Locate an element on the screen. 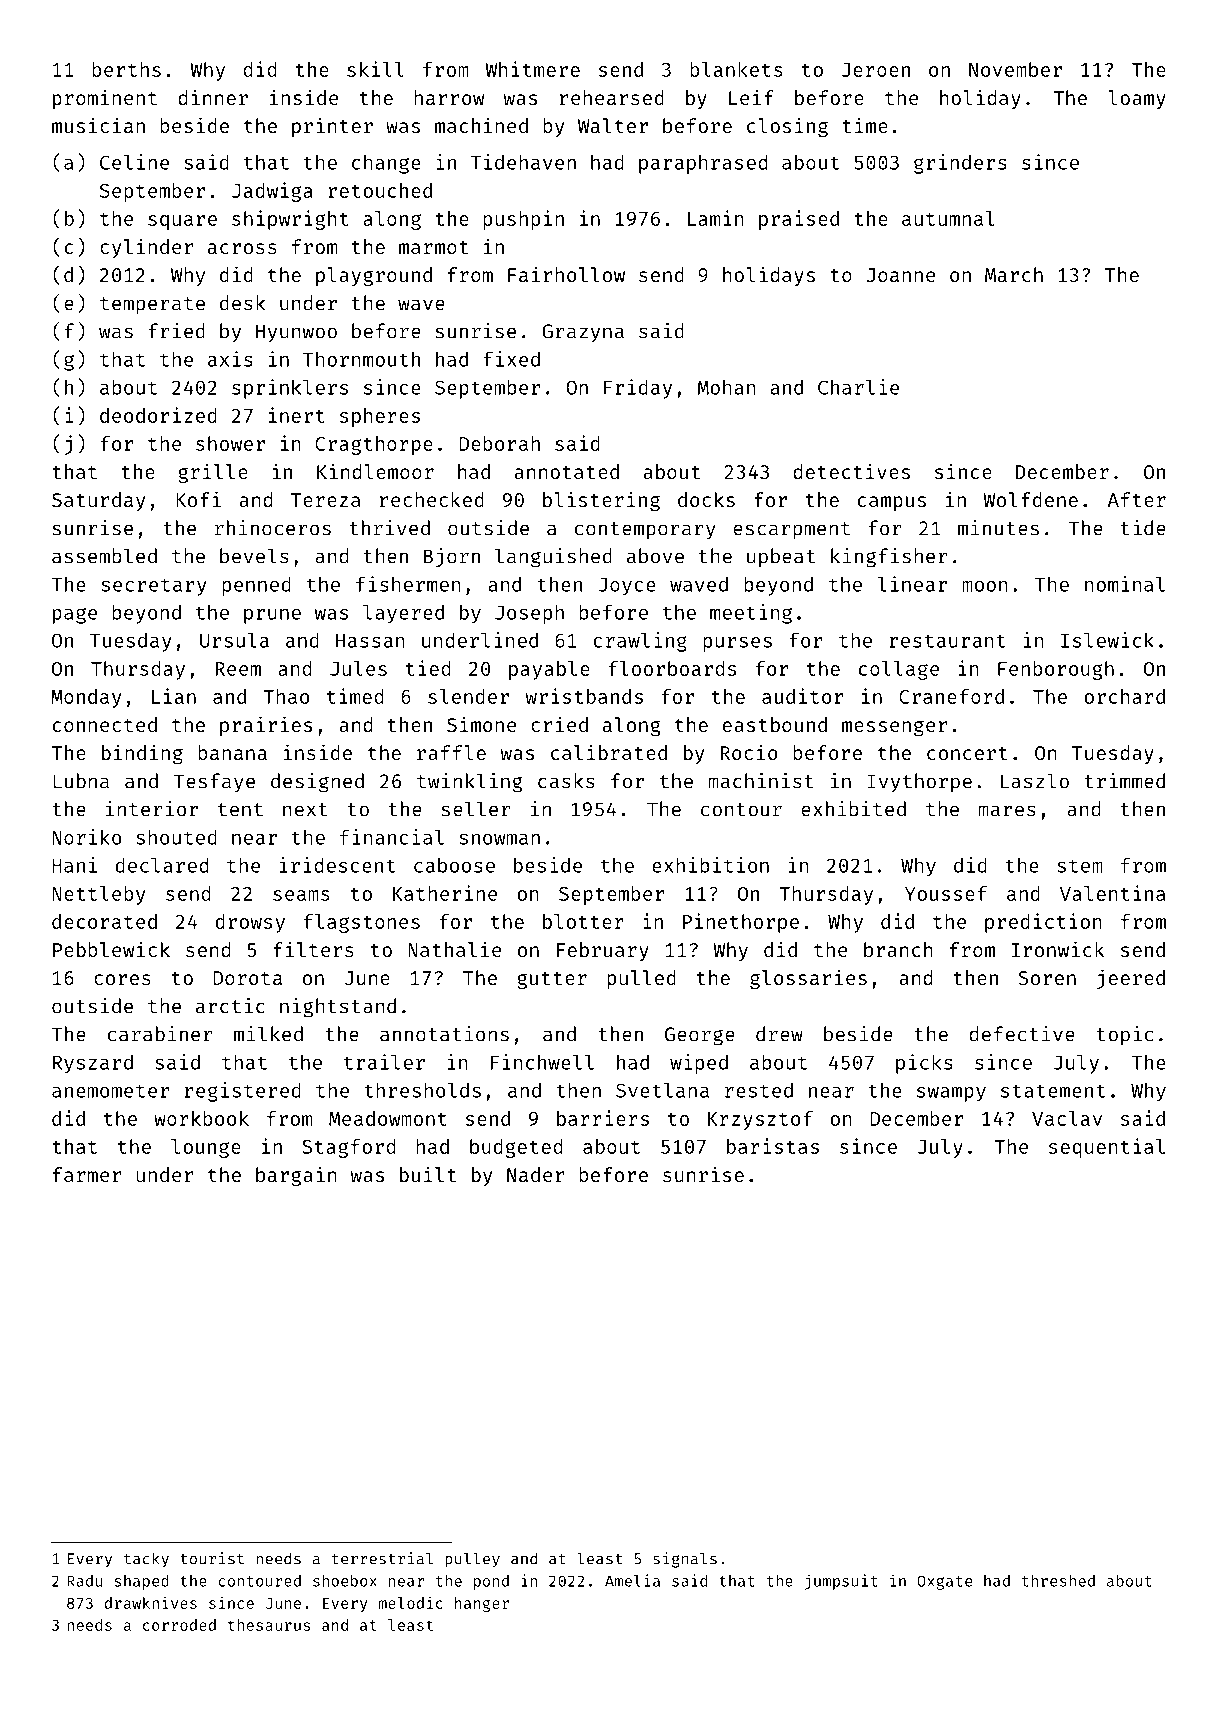 The height and width of the screenshot is (1722, 1218). loamy is located at coordinates (1137, 99).
